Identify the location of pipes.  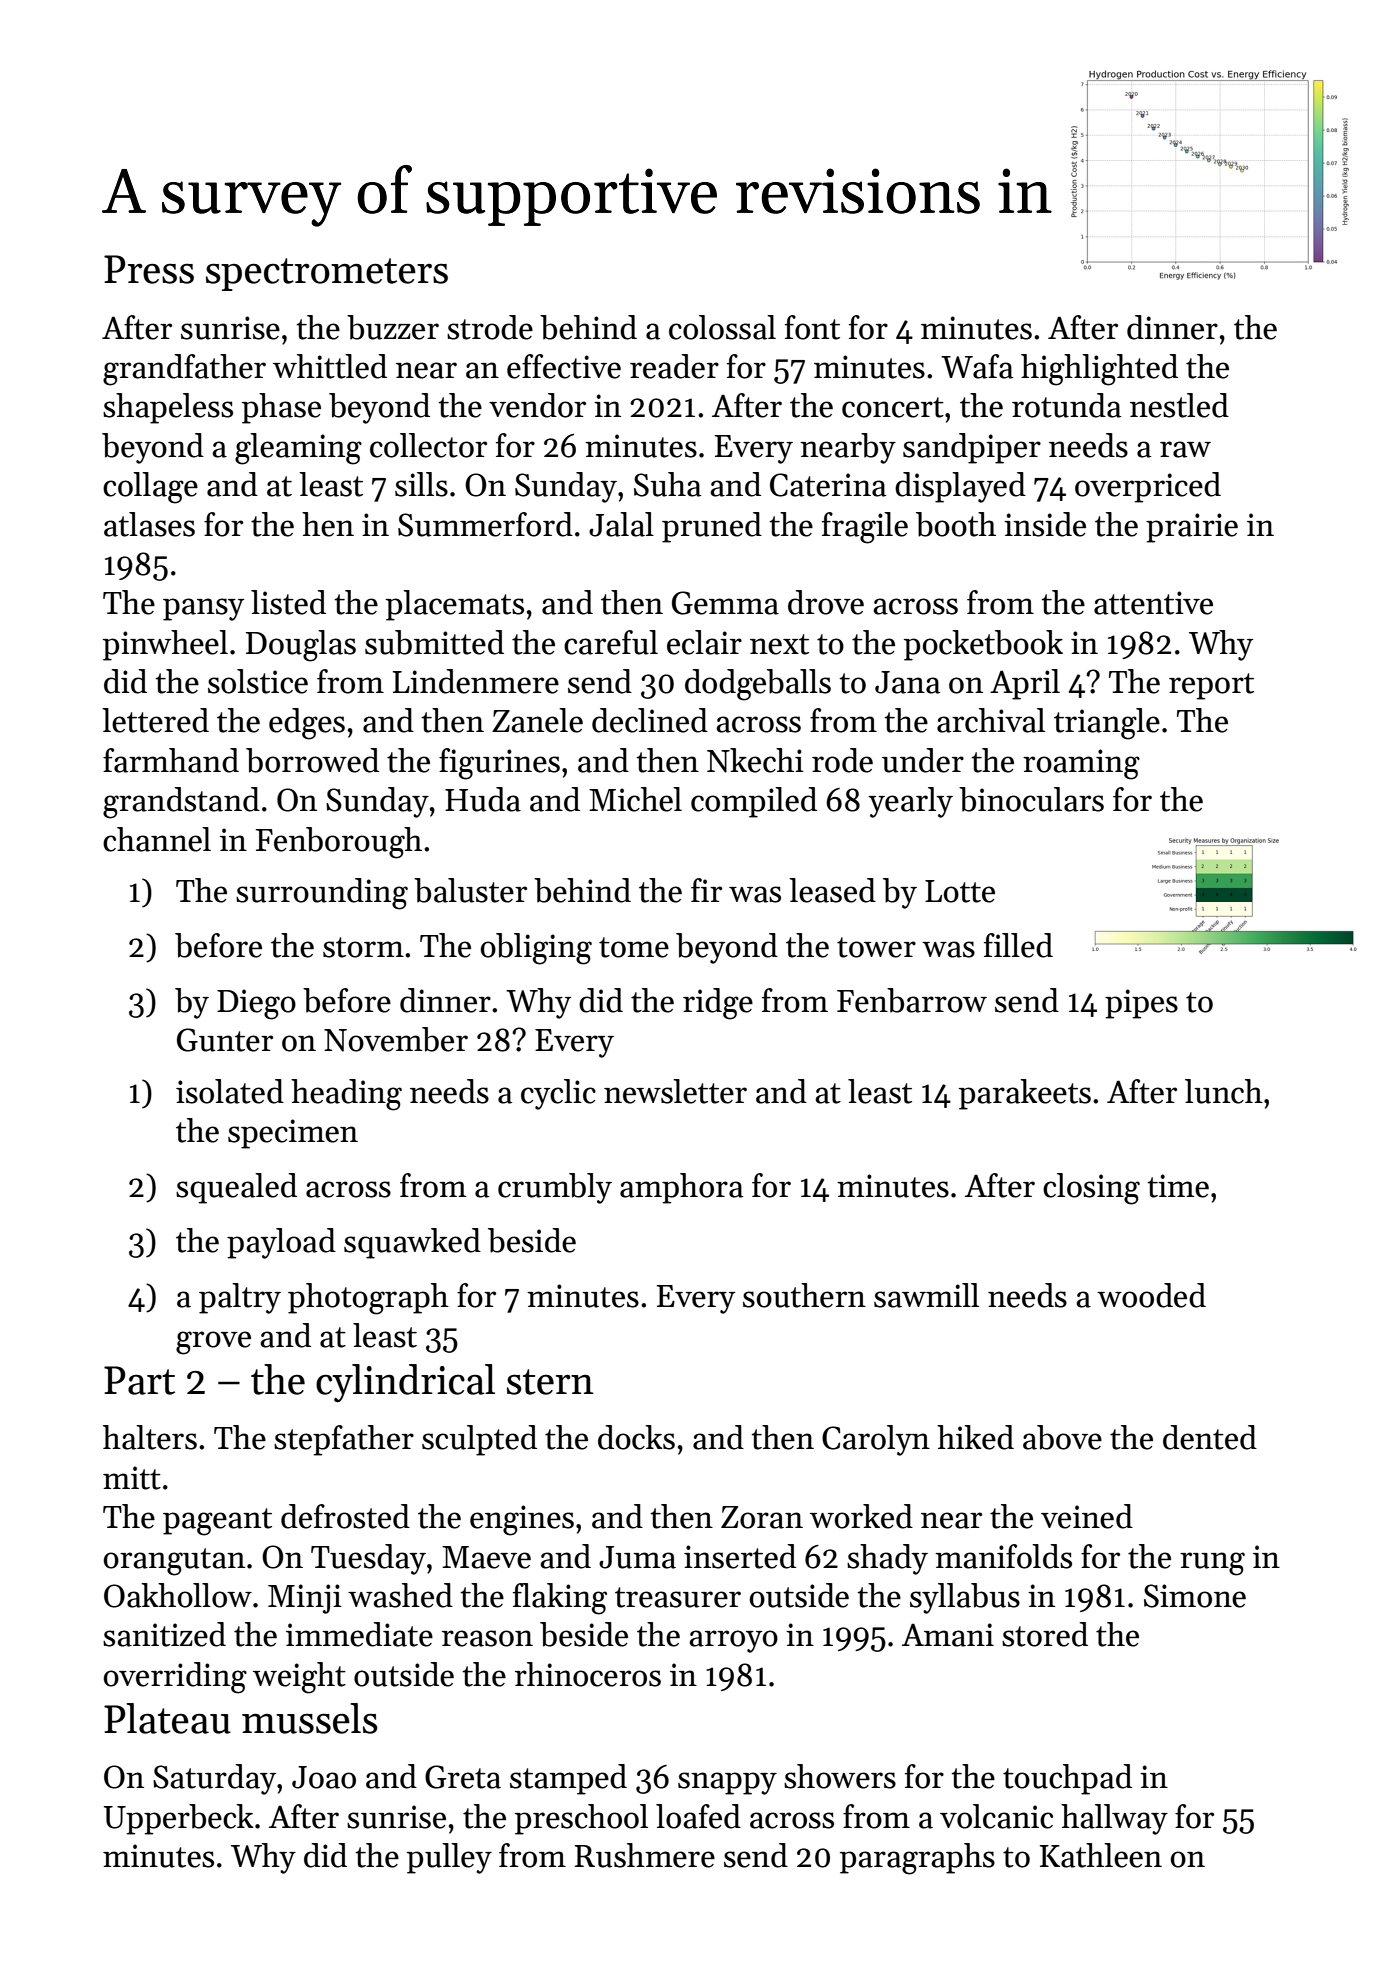
(1141, 1004).
